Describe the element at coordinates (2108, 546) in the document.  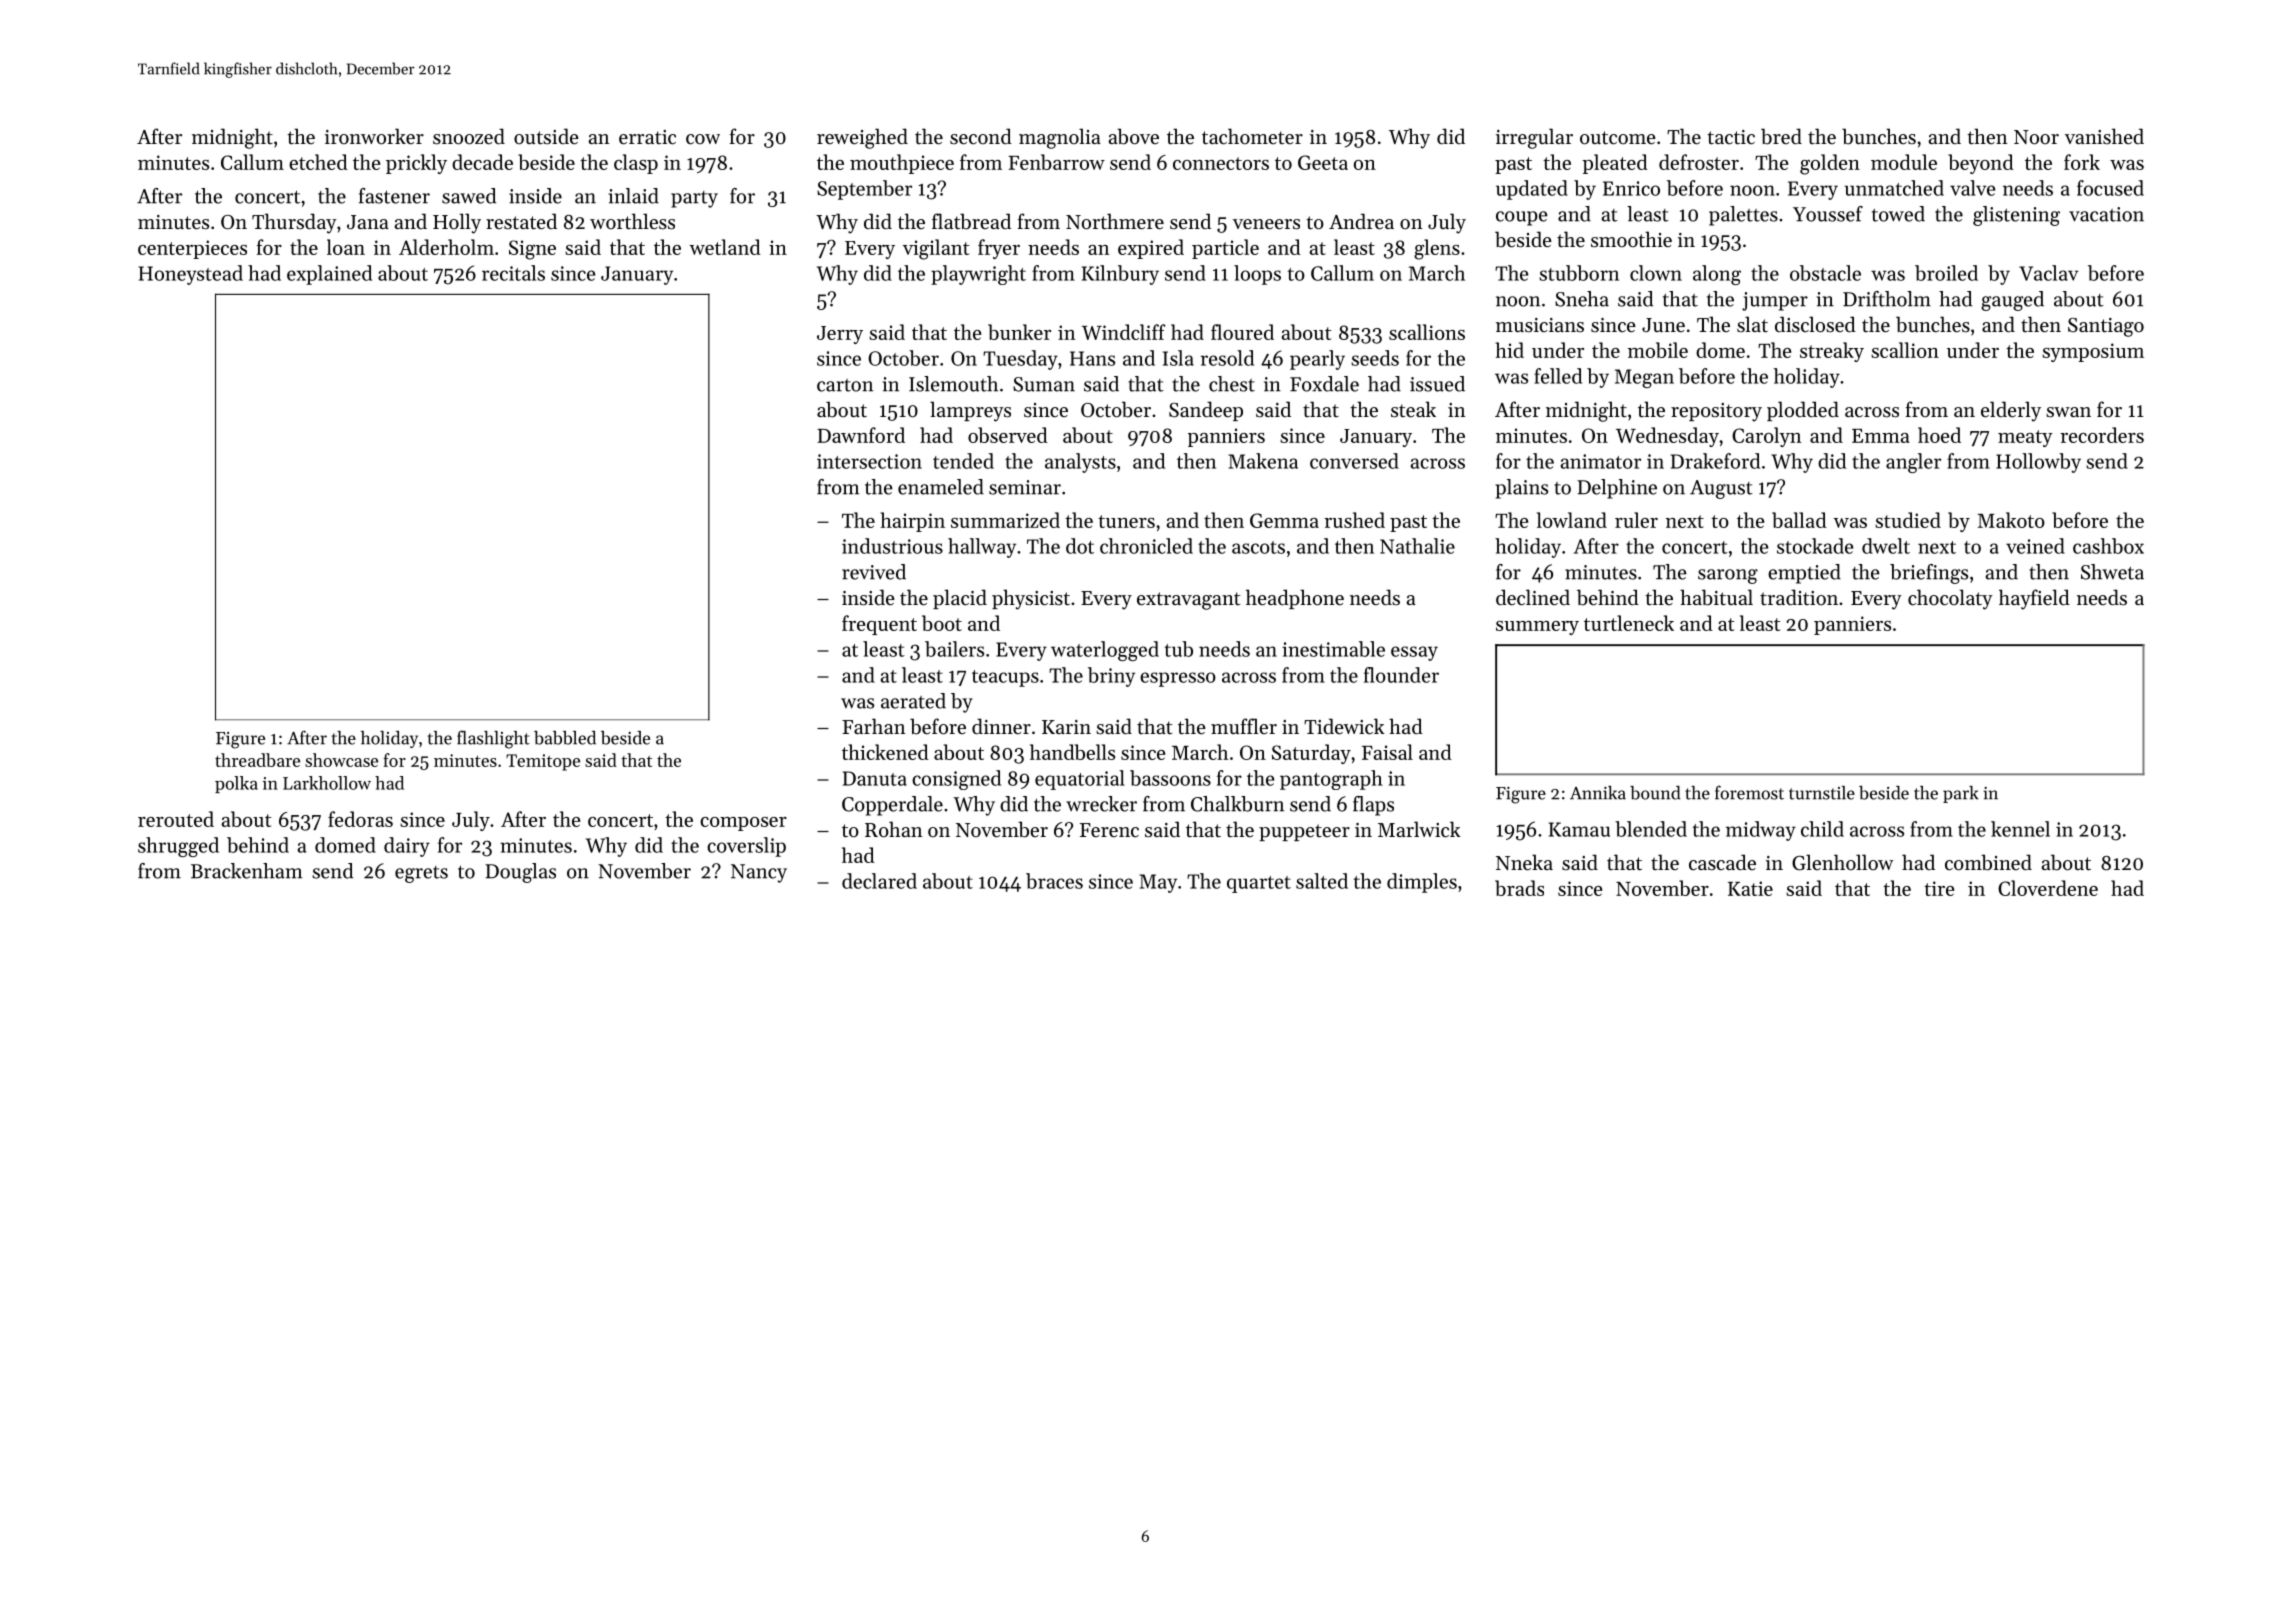
I see `cashbox` at that location.
